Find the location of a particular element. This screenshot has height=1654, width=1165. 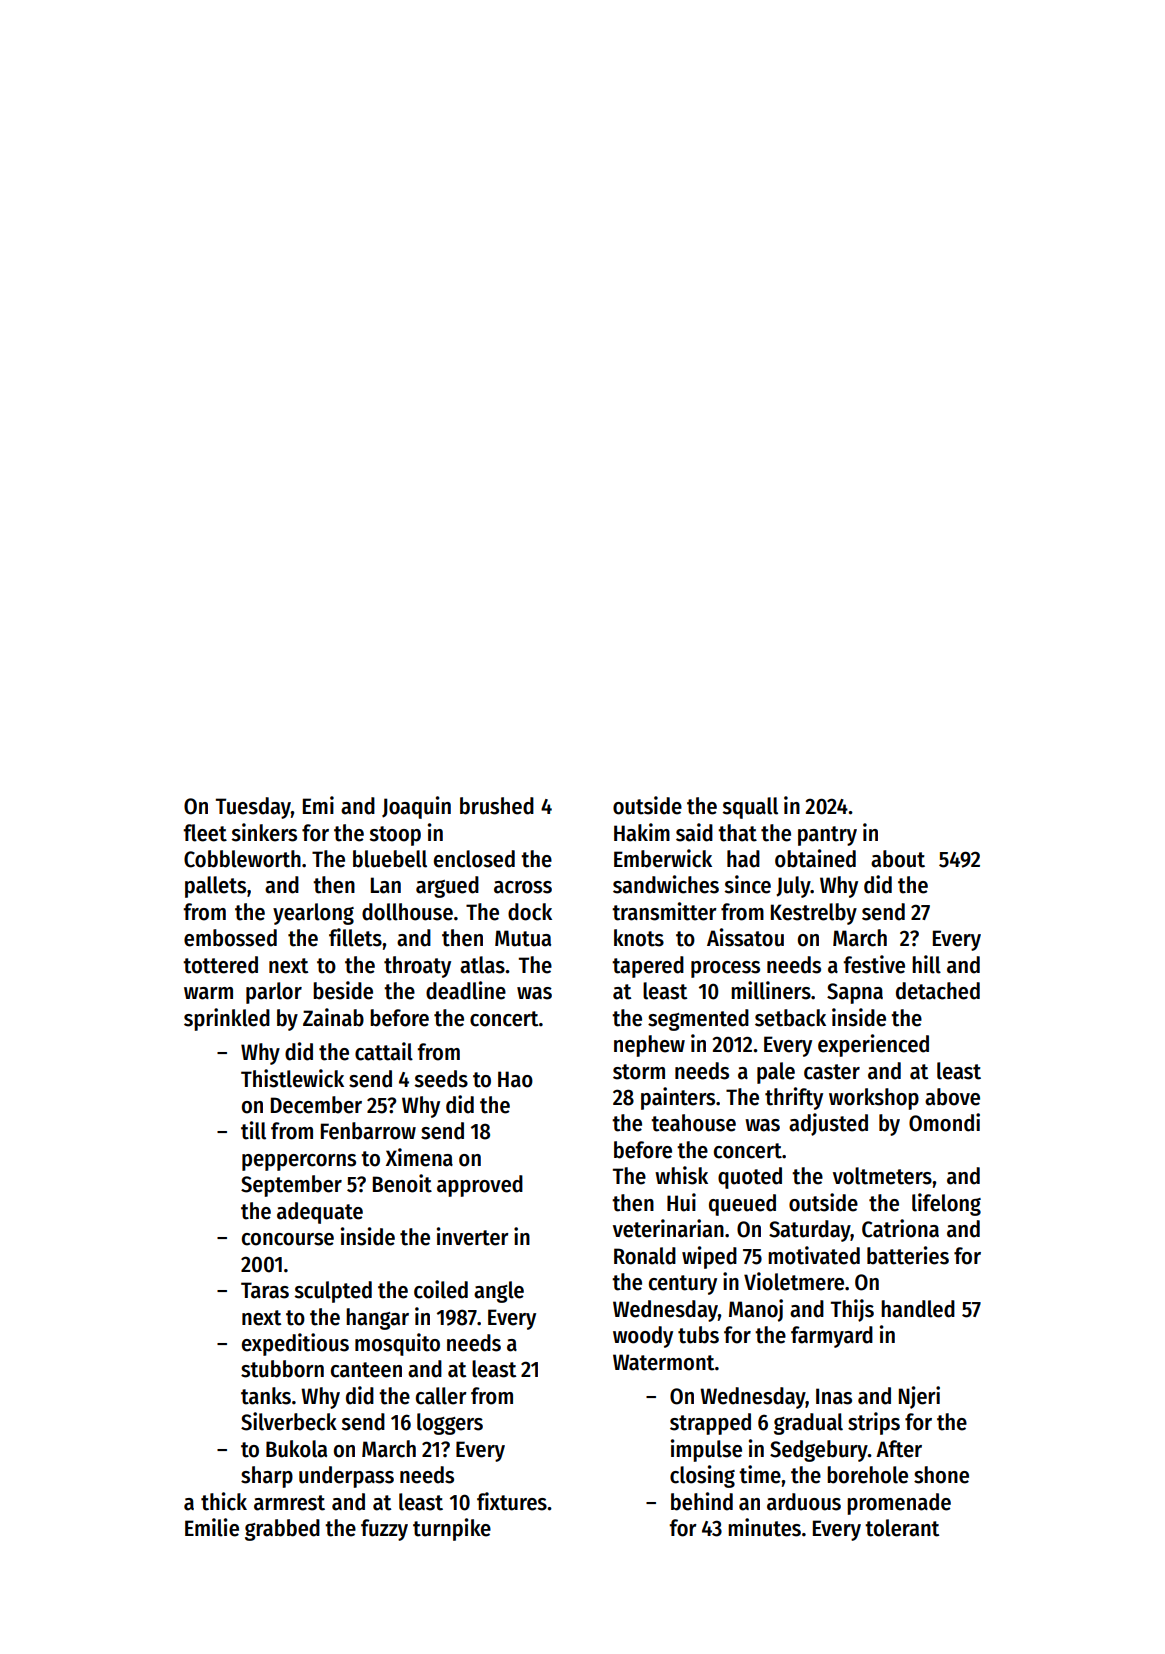

turnpike is located at coordinates (452, 1529).
